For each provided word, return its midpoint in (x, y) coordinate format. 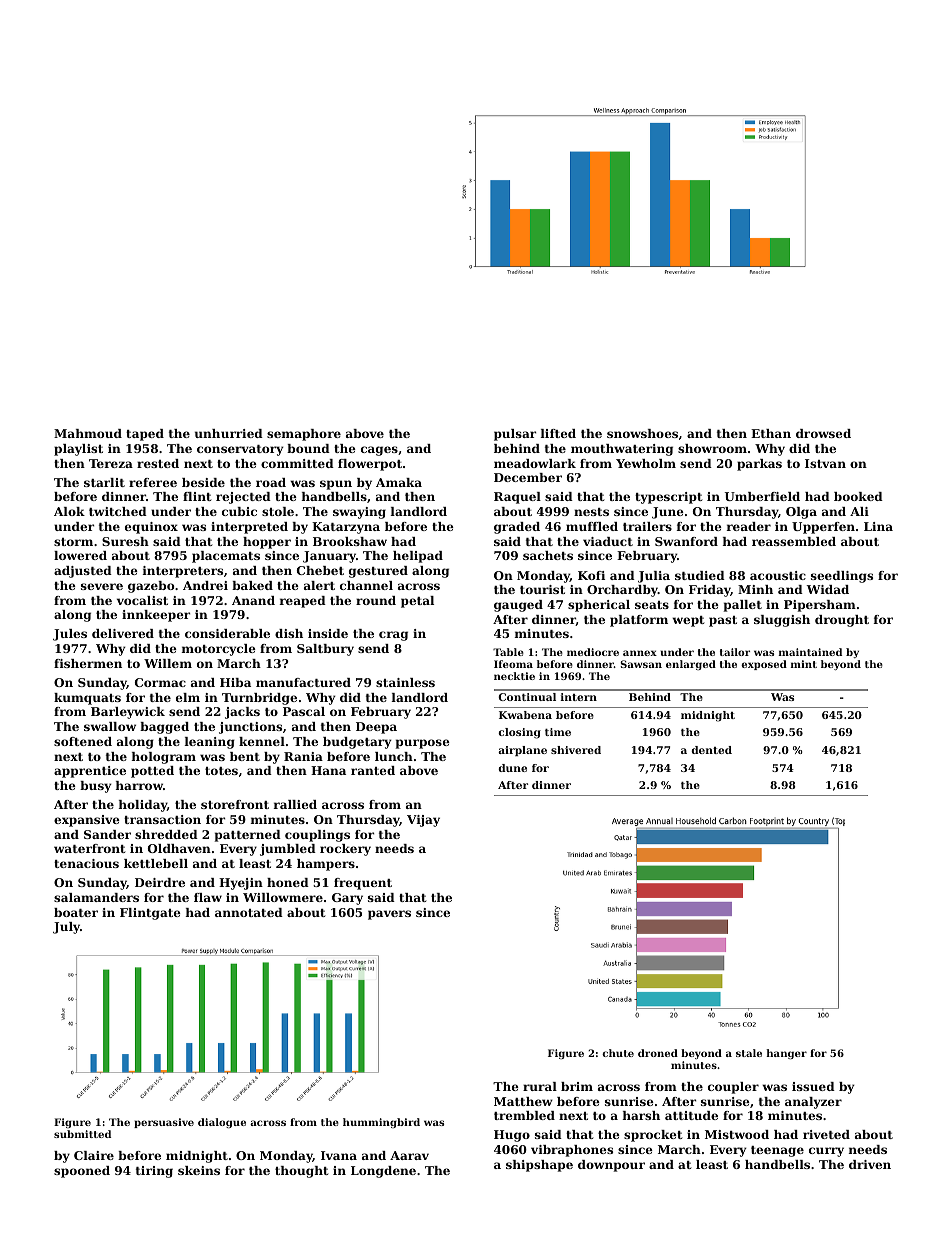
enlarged (691, 665)
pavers (389, 915)
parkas (759, 465)
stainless (405, 682)
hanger (786, 1054)
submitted (82, 1134)
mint (804, 664)
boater (76, 912)
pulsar (515, 435)
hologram (164, 758)
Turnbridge (259, 699)
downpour (611, 1166)
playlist (78, 450)
